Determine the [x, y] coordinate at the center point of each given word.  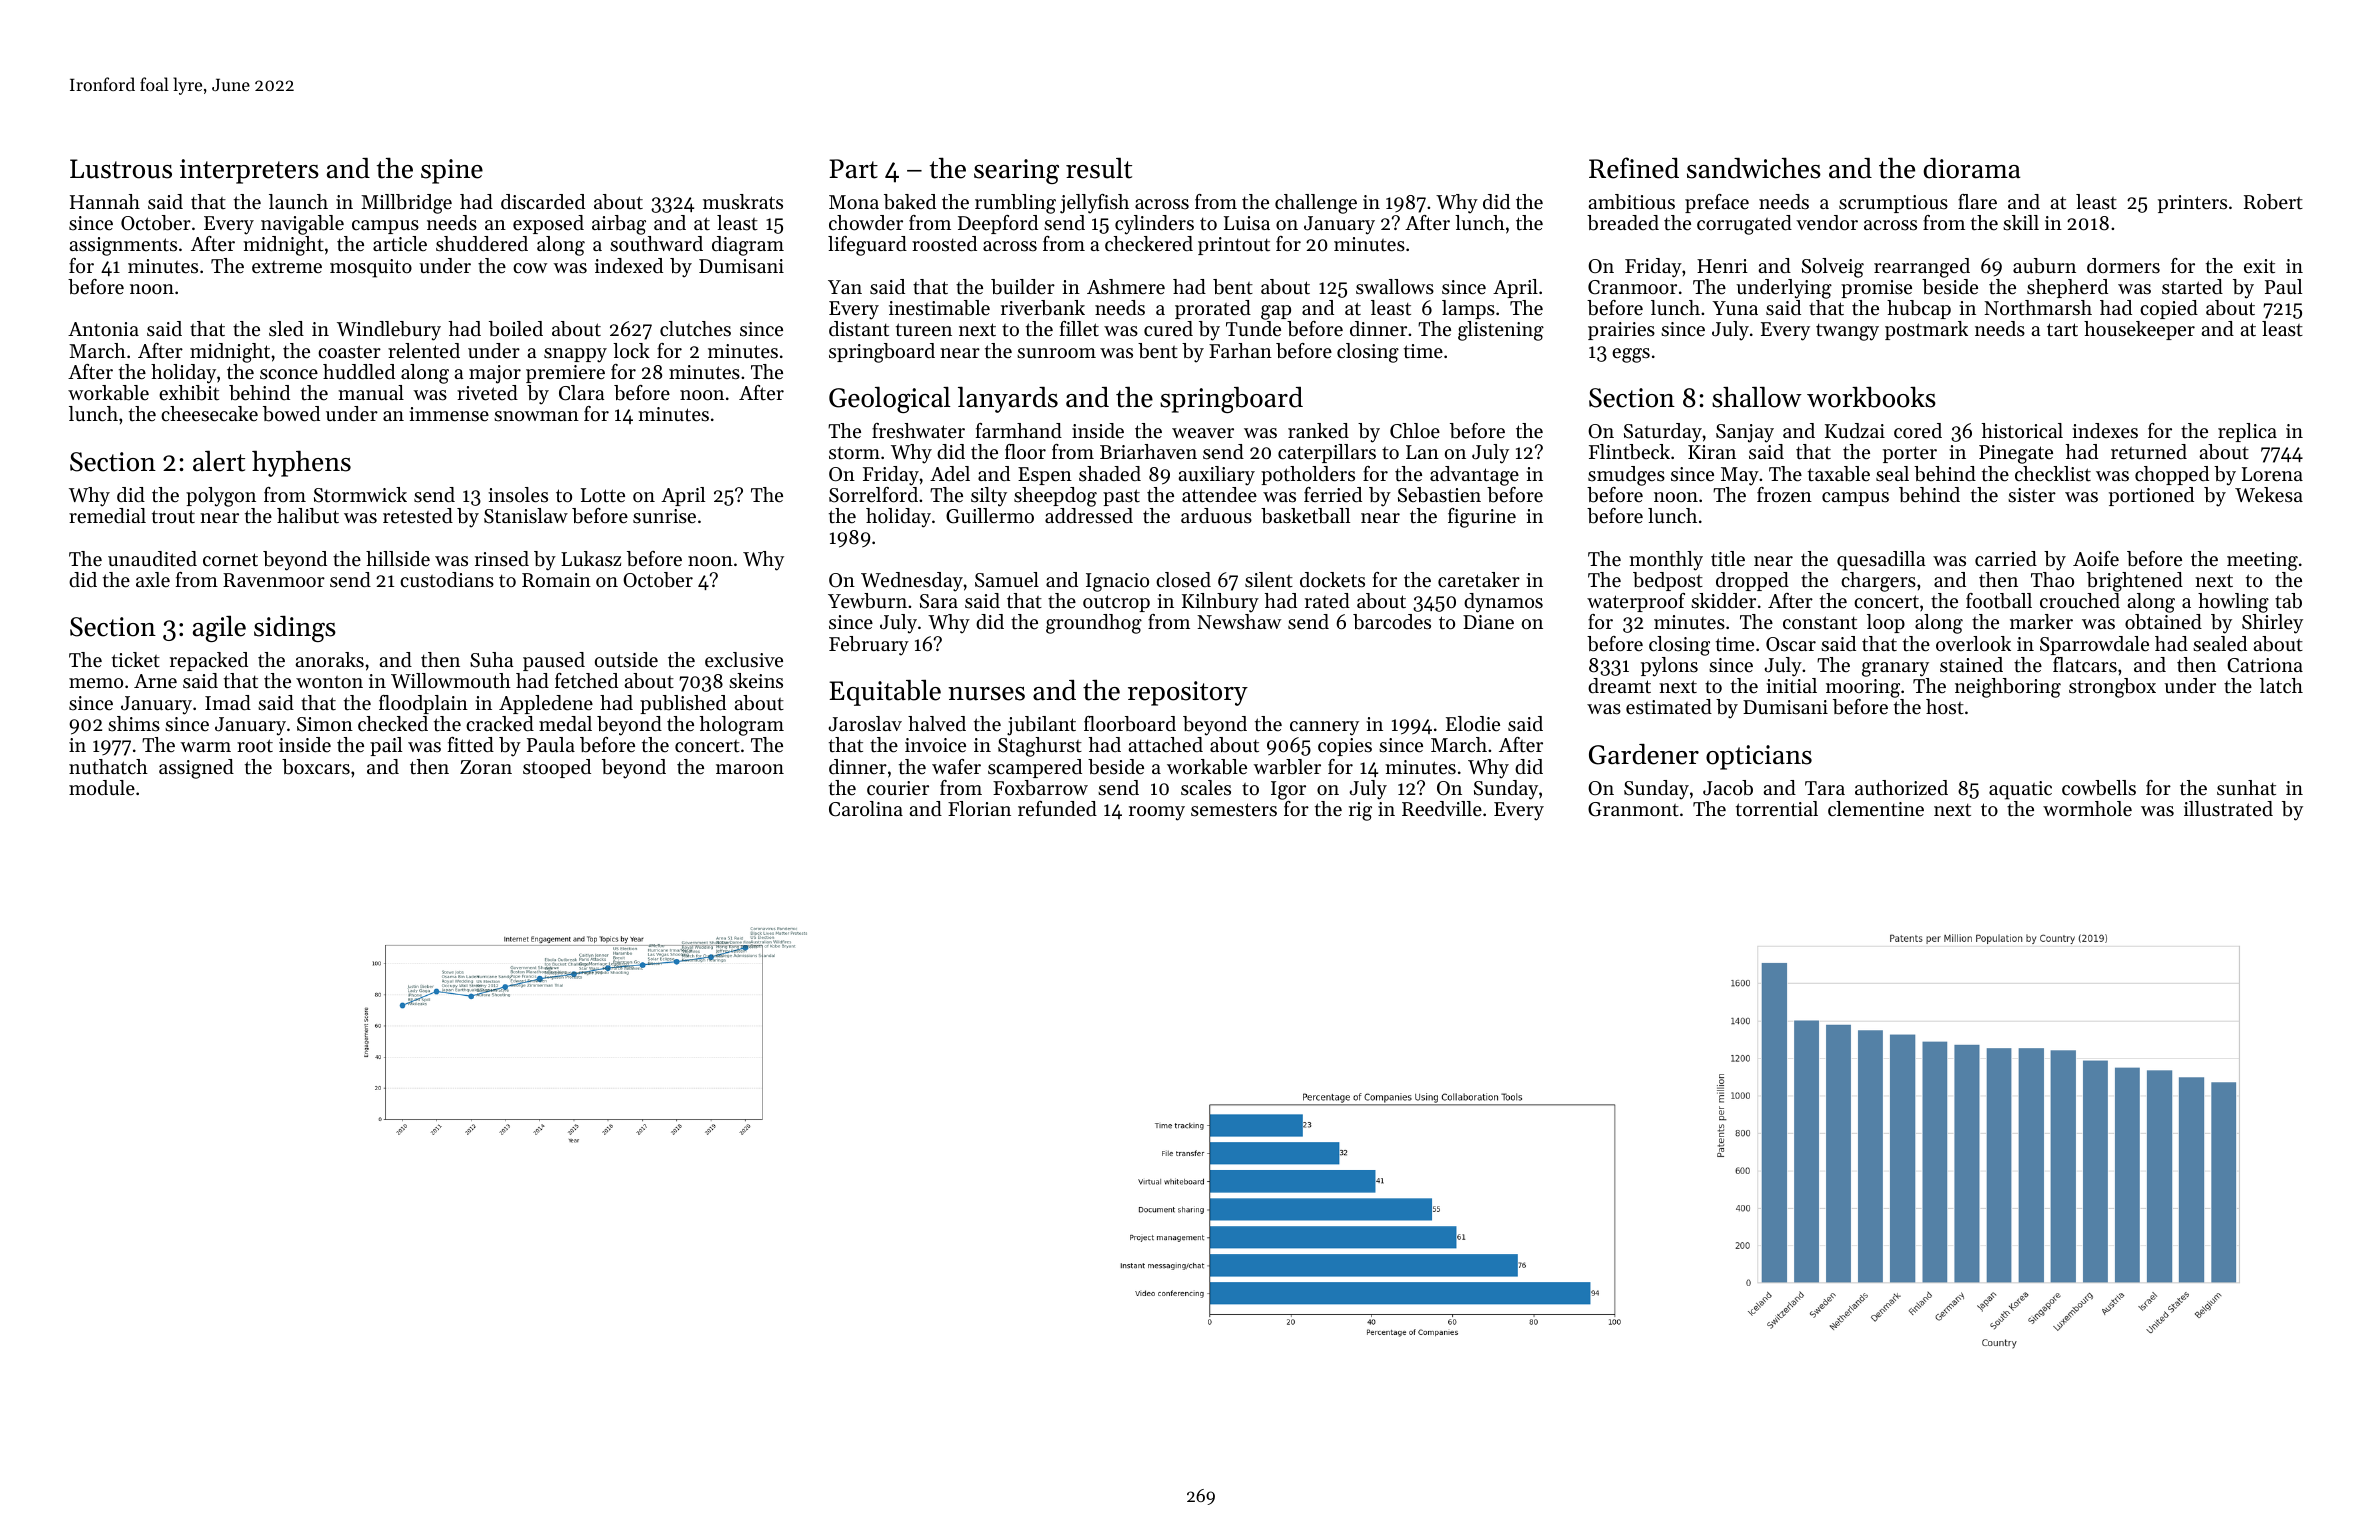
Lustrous [121, 169]
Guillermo [990, 516]
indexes [2105, 431]
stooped [557, 768]
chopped [2172, 475]
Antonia [103, 329]
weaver [1203, 433]
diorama [1971, 168]
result [1099, 168]
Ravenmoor [274, 580]
